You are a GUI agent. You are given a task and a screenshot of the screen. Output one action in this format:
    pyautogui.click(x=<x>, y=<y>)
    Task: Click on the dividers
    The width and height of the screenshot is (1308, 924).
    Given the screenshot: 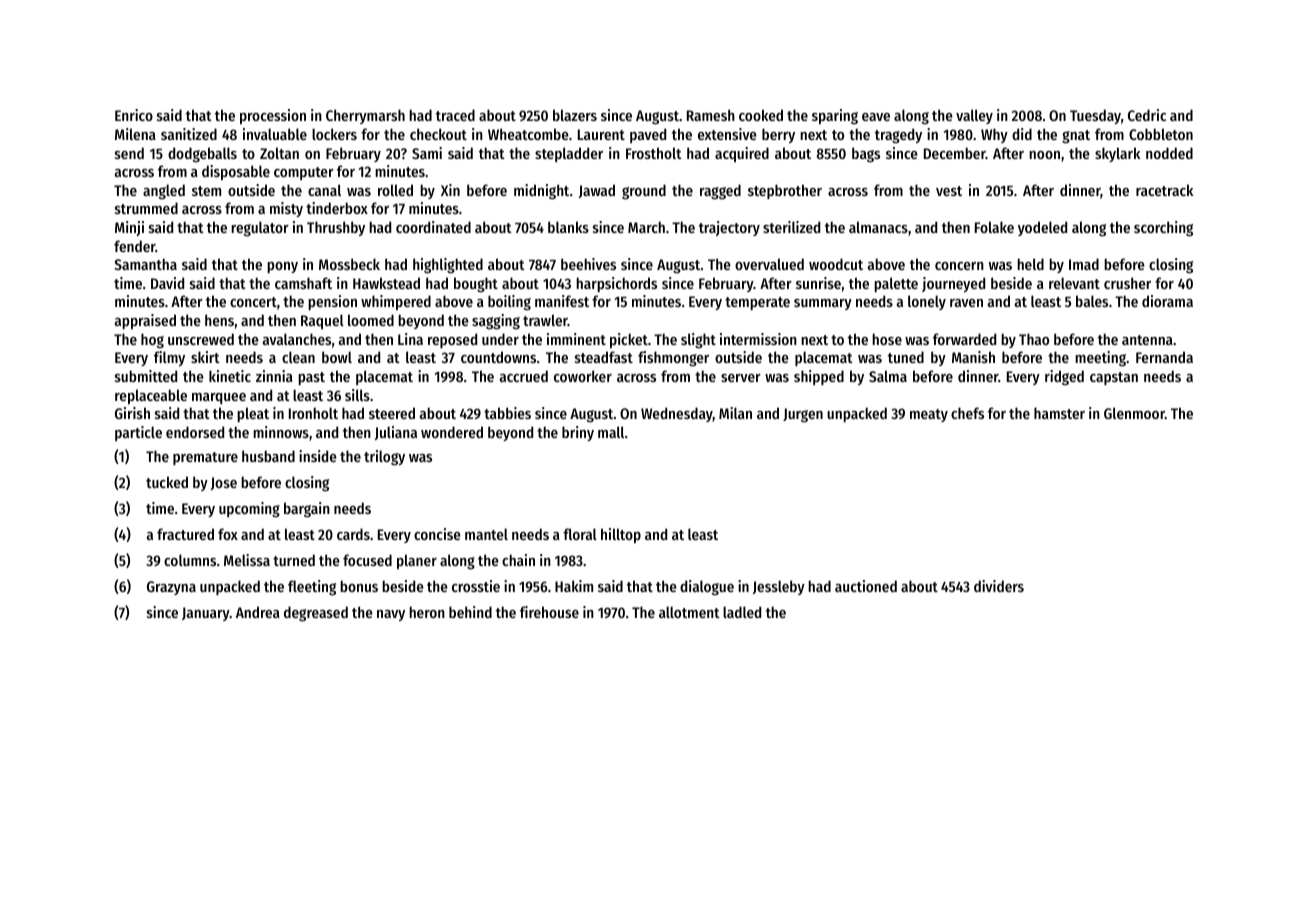 What is the action you would take?
    pyautogui.click(x=999, y=586)
